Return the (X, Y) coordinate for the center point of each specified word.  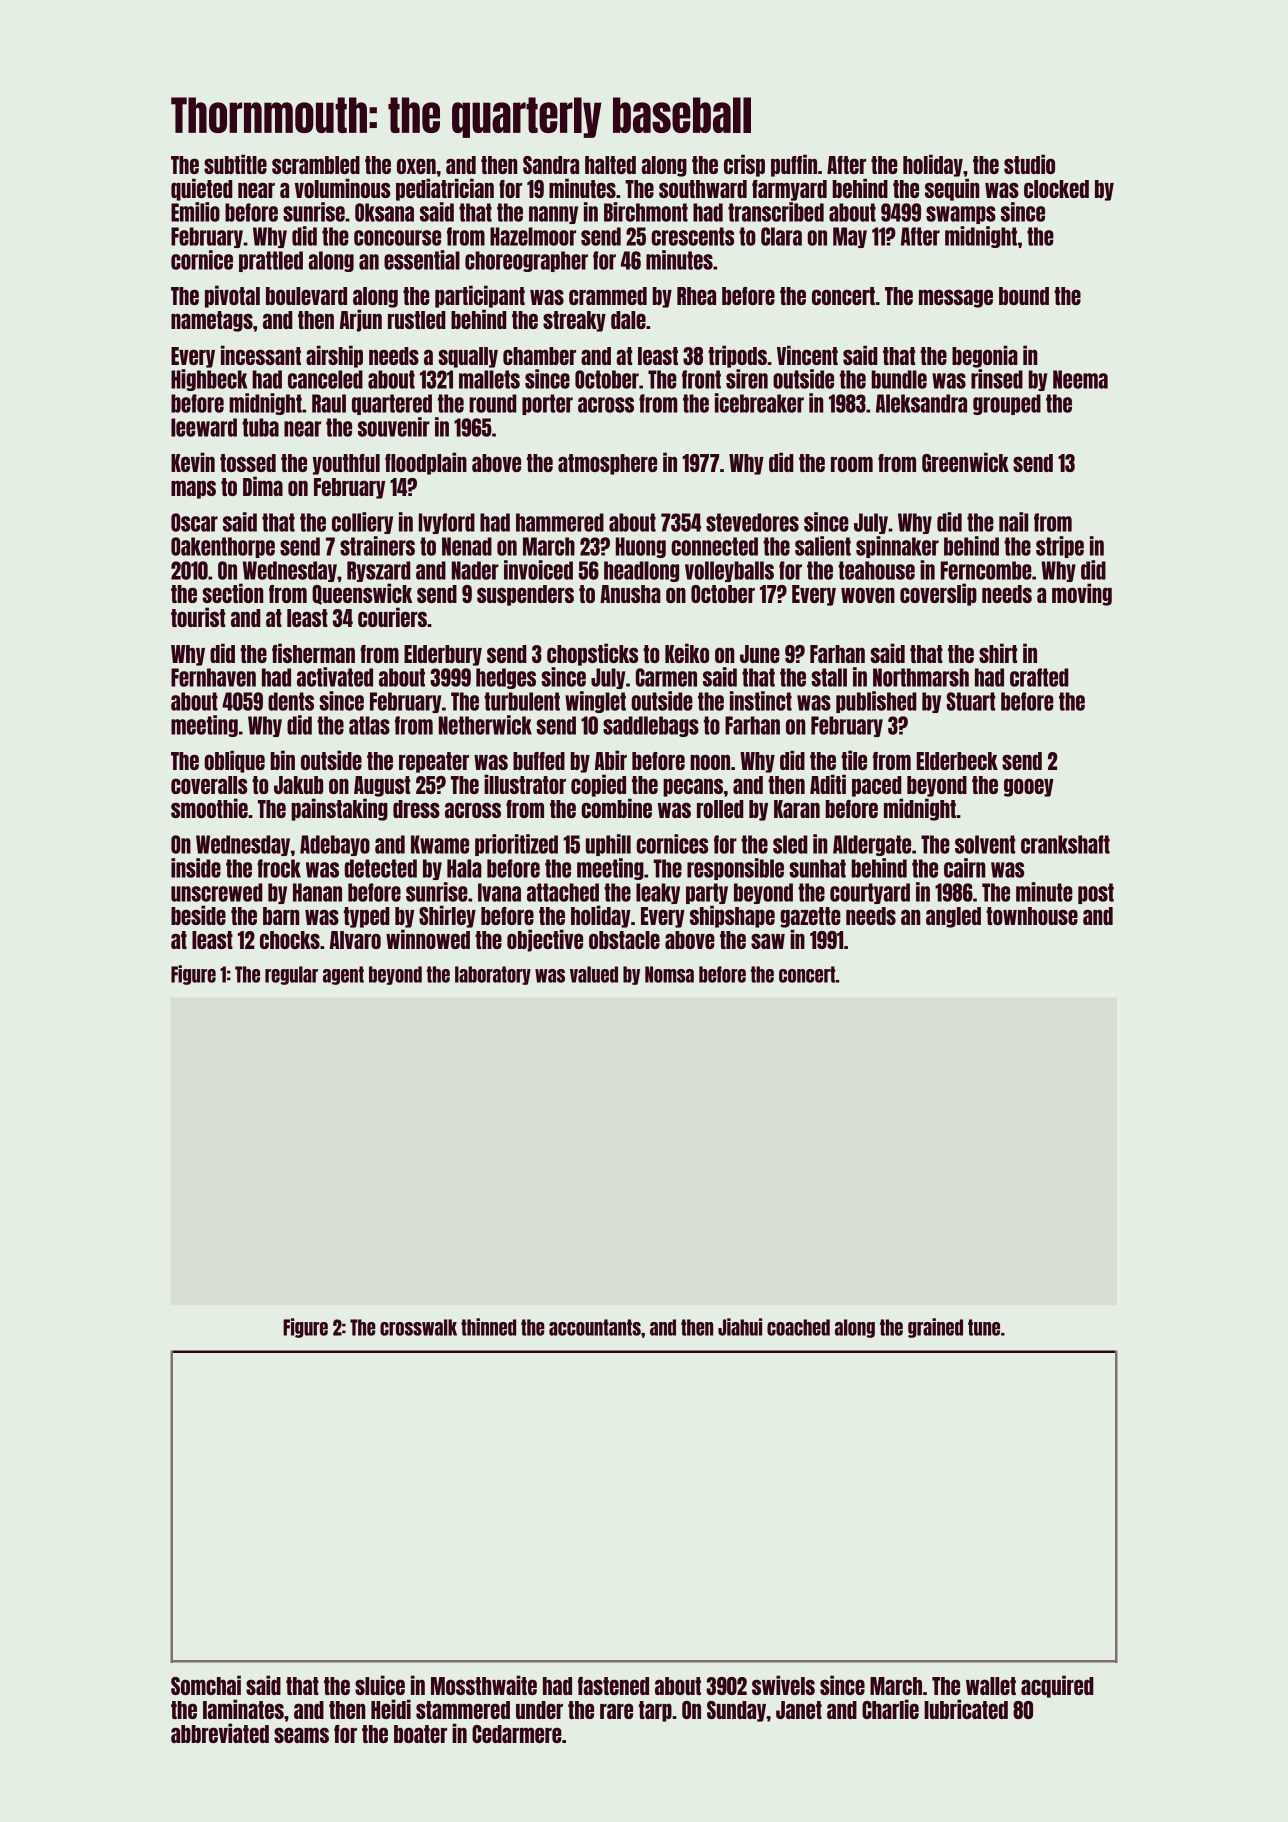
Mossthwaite (484, 1685)
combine (616, 808)
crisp (744, 165)
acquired (1057, 1686)
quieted (202, 189)
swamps (961, 215)
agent (343, 975)
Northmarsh (921, 677)
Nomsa (669, 974)
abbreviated (220, 1733)
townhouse (1032, 916)
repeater (434, 762)
